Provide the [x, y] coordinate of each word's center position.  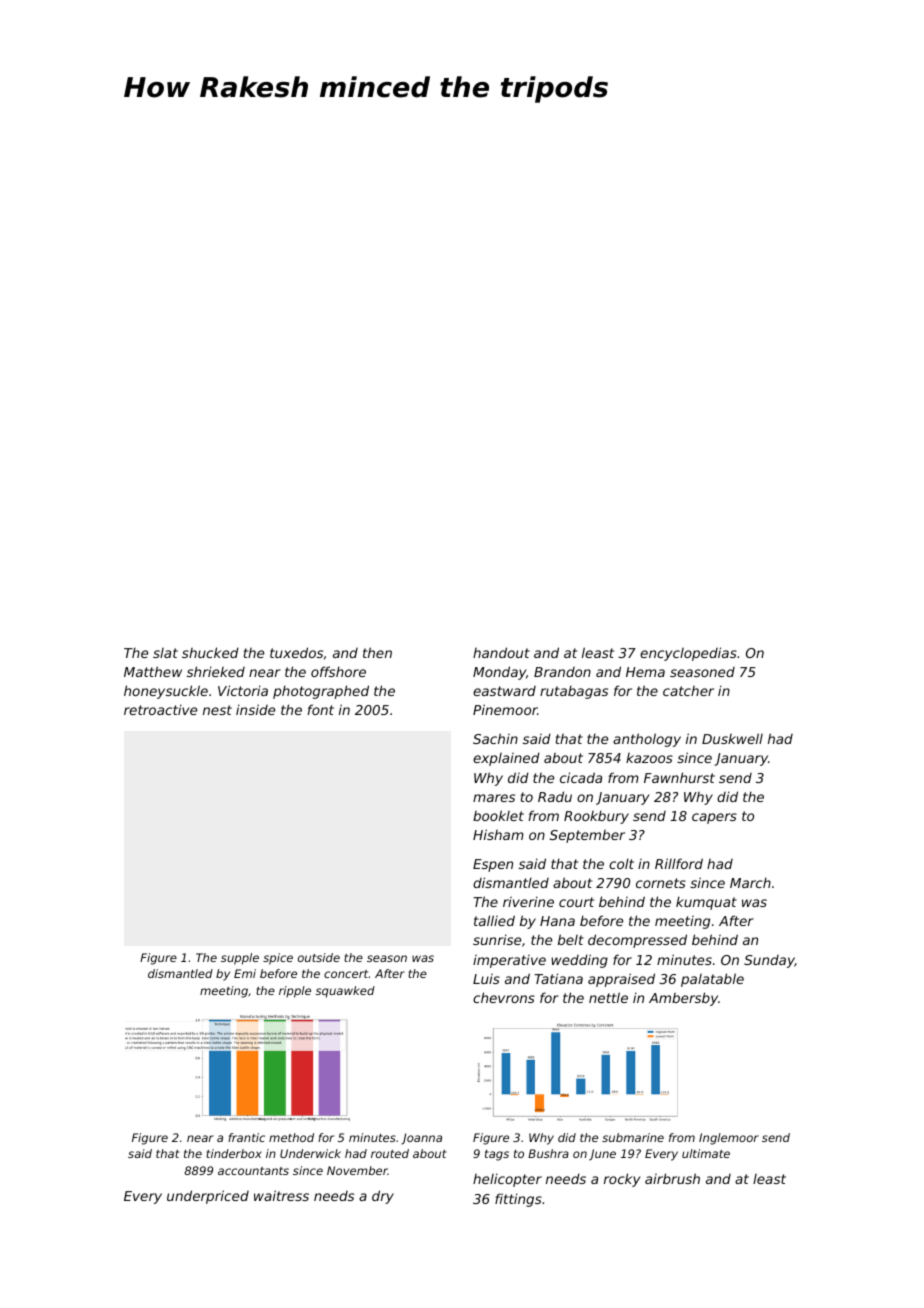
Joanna [421, 1138]
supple [240, 959]
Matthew [153, 671]
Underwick [310, 1153]
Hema [645, 672]
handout [501, 652]
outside [319, 957]
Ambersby [683, 999]
